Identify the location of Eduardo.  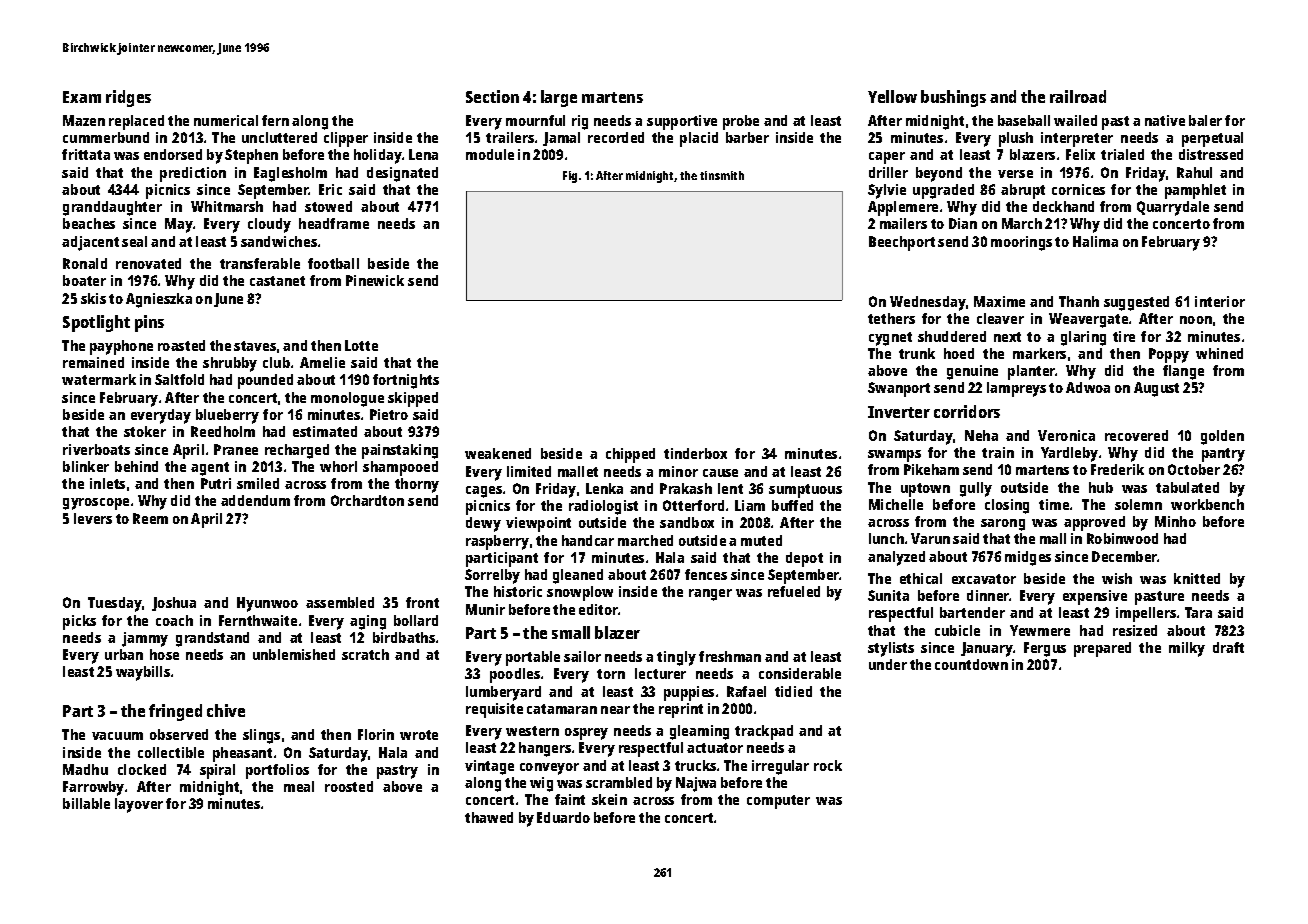
(563, 817).
